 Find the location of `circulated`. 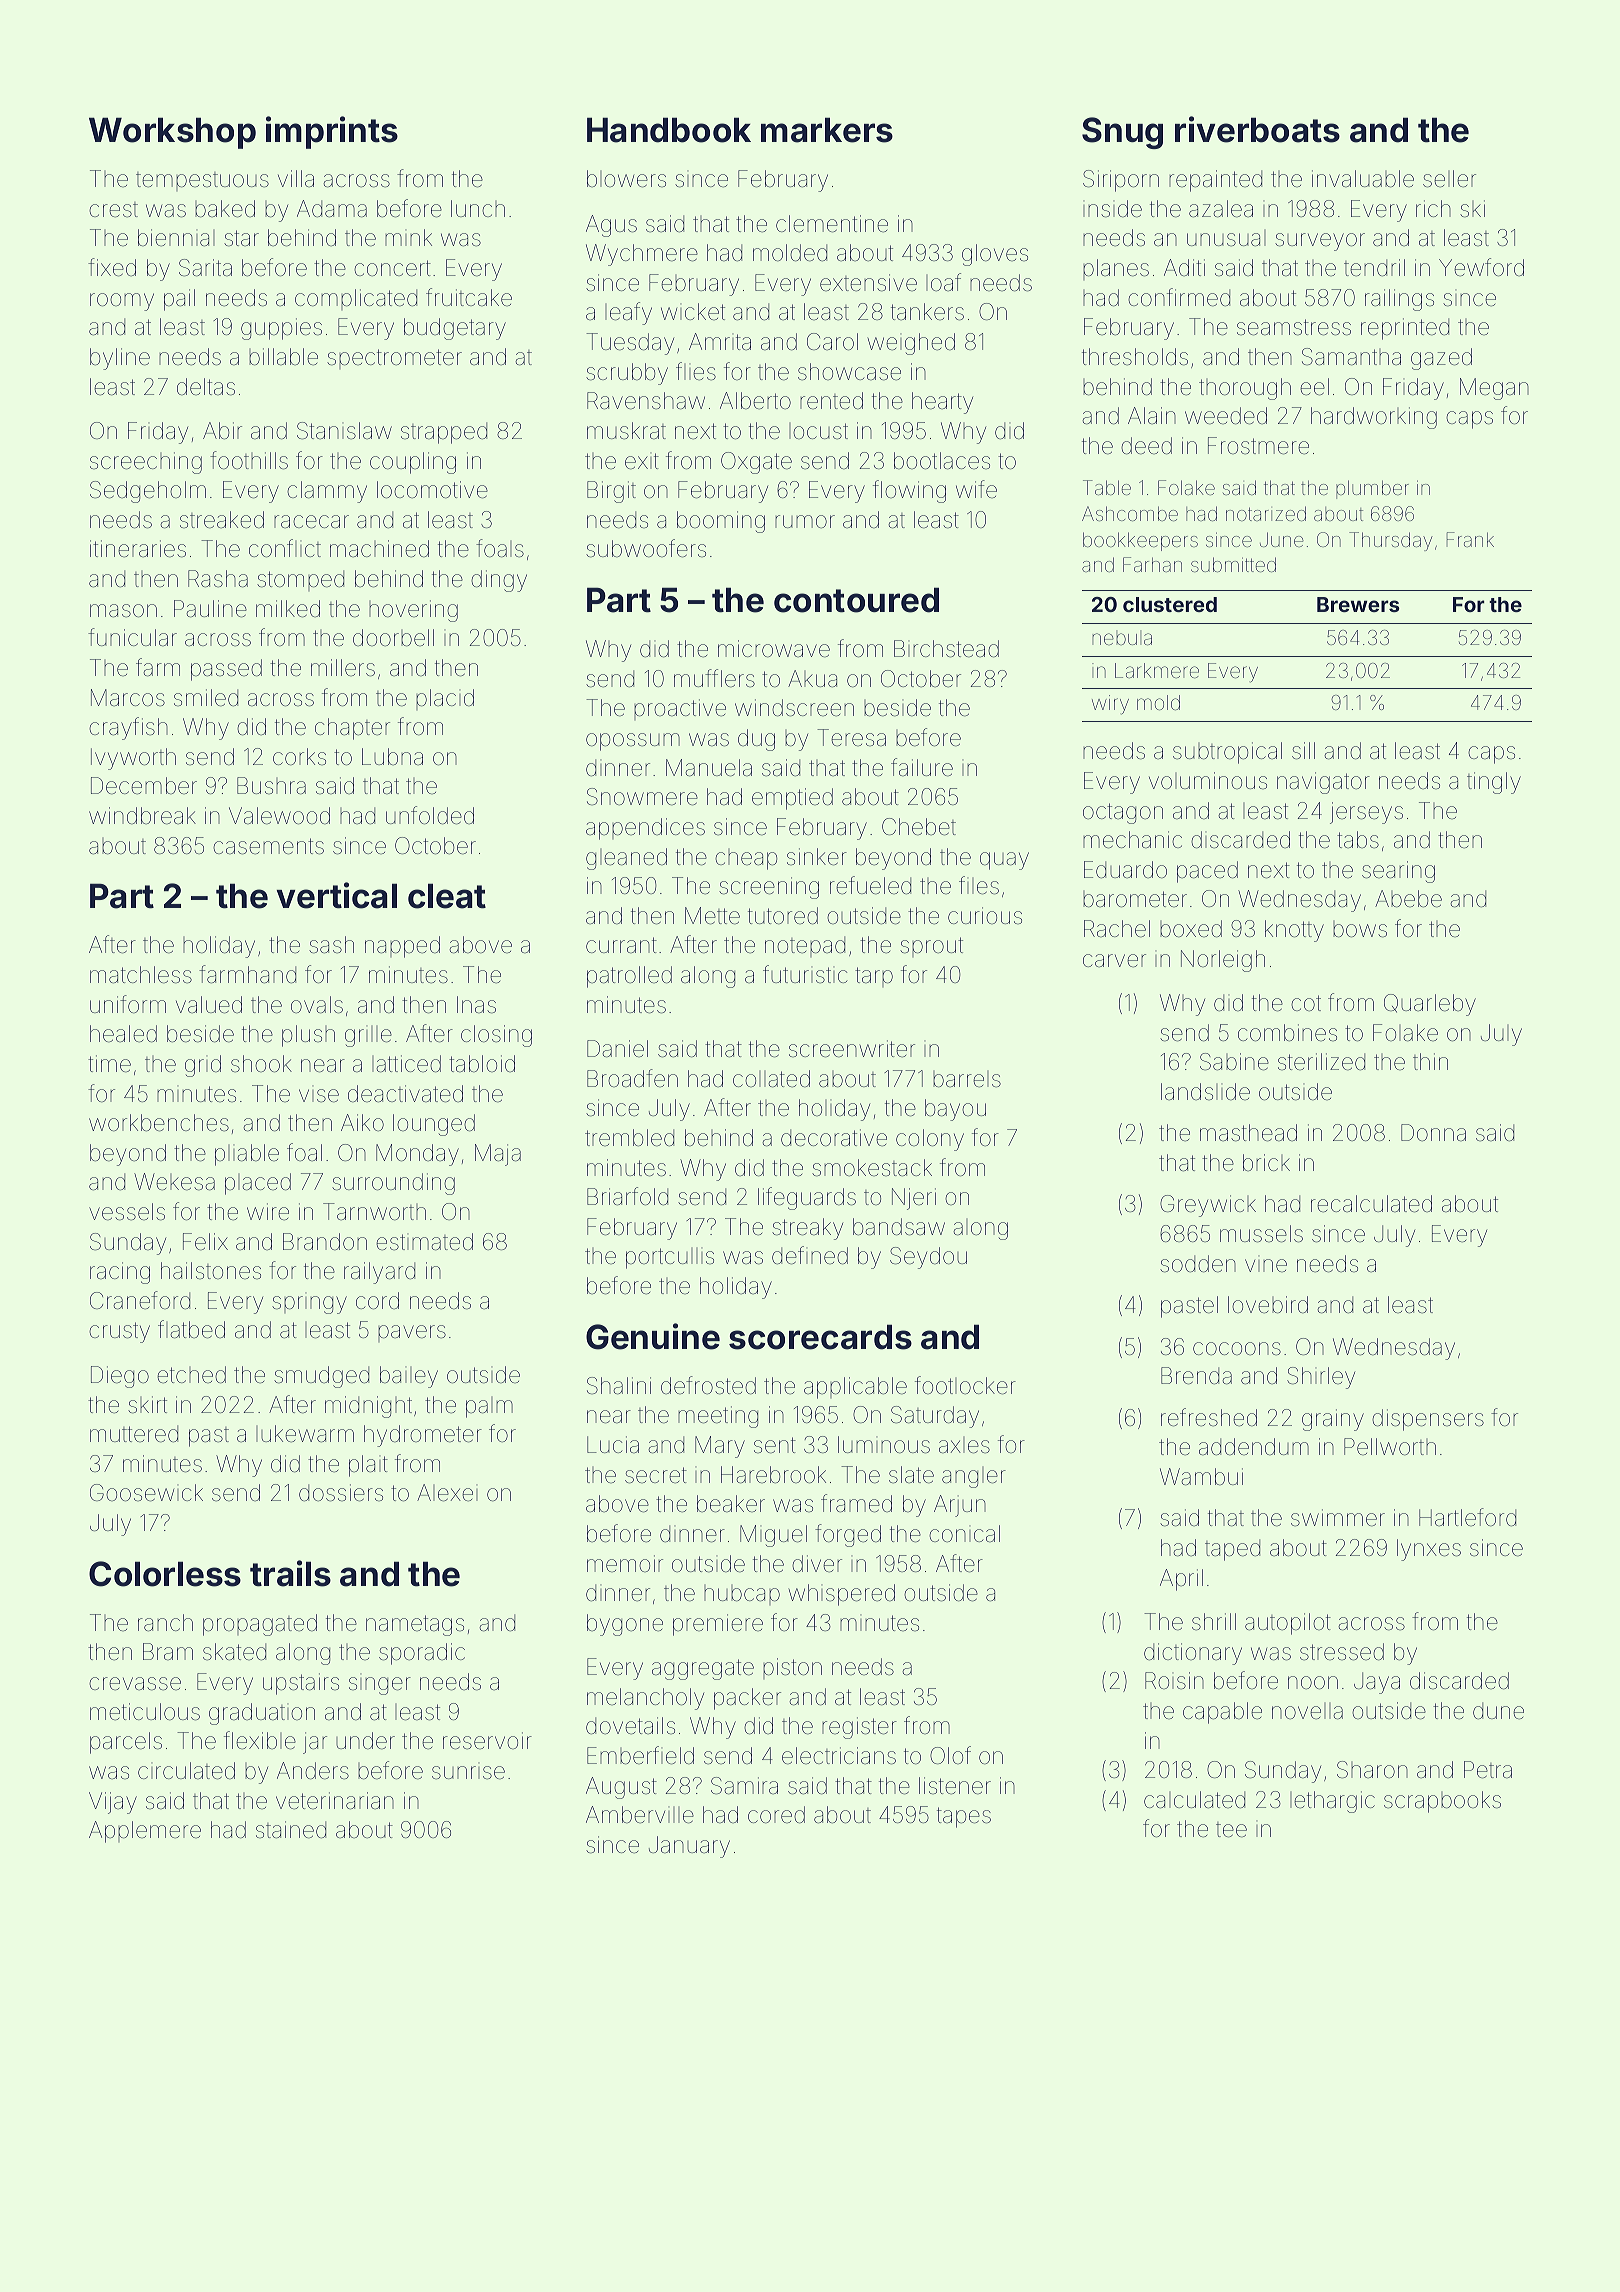

circulated is located at coordinates (186, 1771).
